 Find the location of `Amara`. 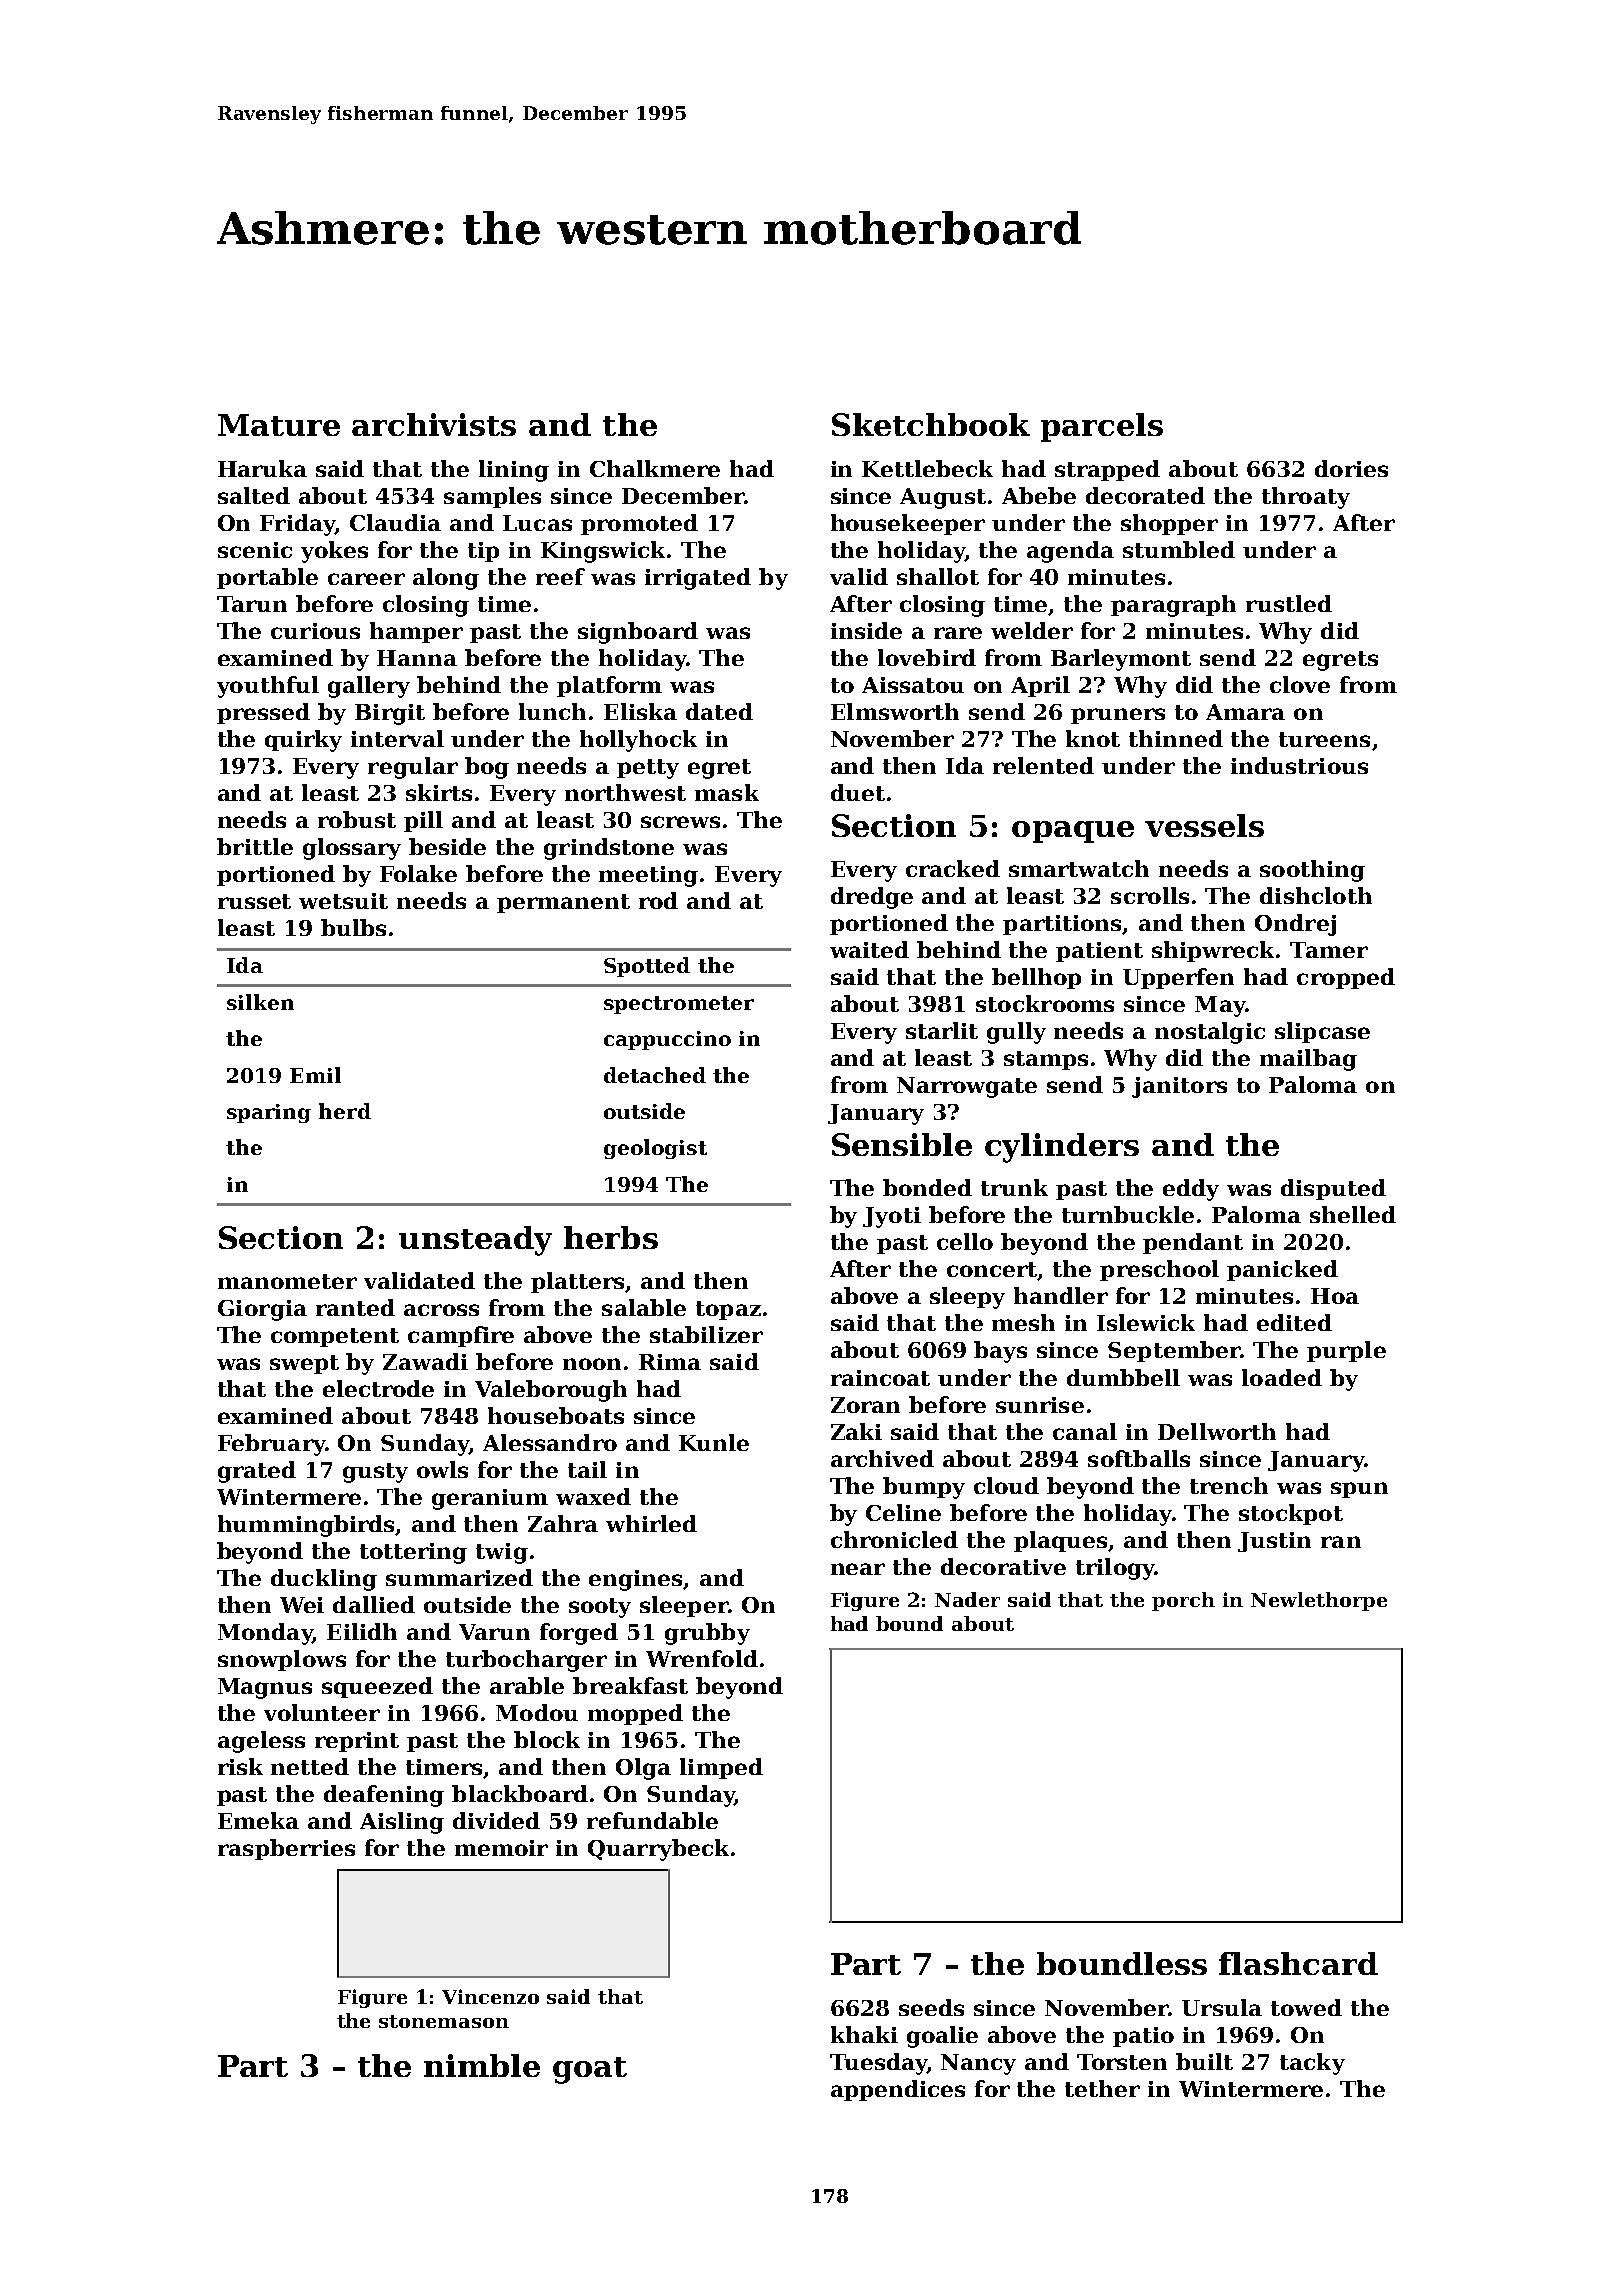

Amara is located at coordinates (1245, 712).
